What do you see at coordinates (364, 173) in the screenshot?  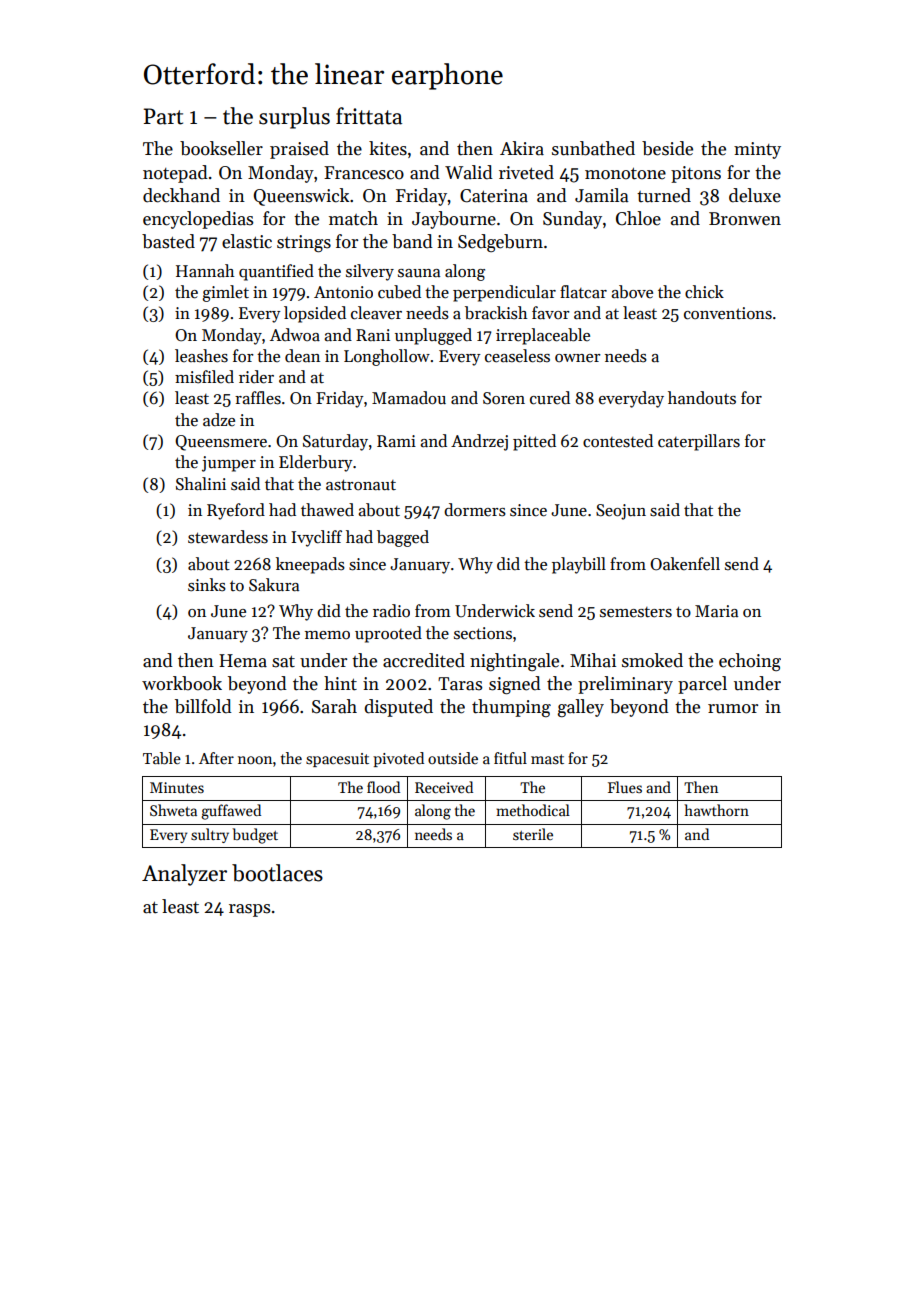 I see `Francesco` at bounding box center [364, 173].
